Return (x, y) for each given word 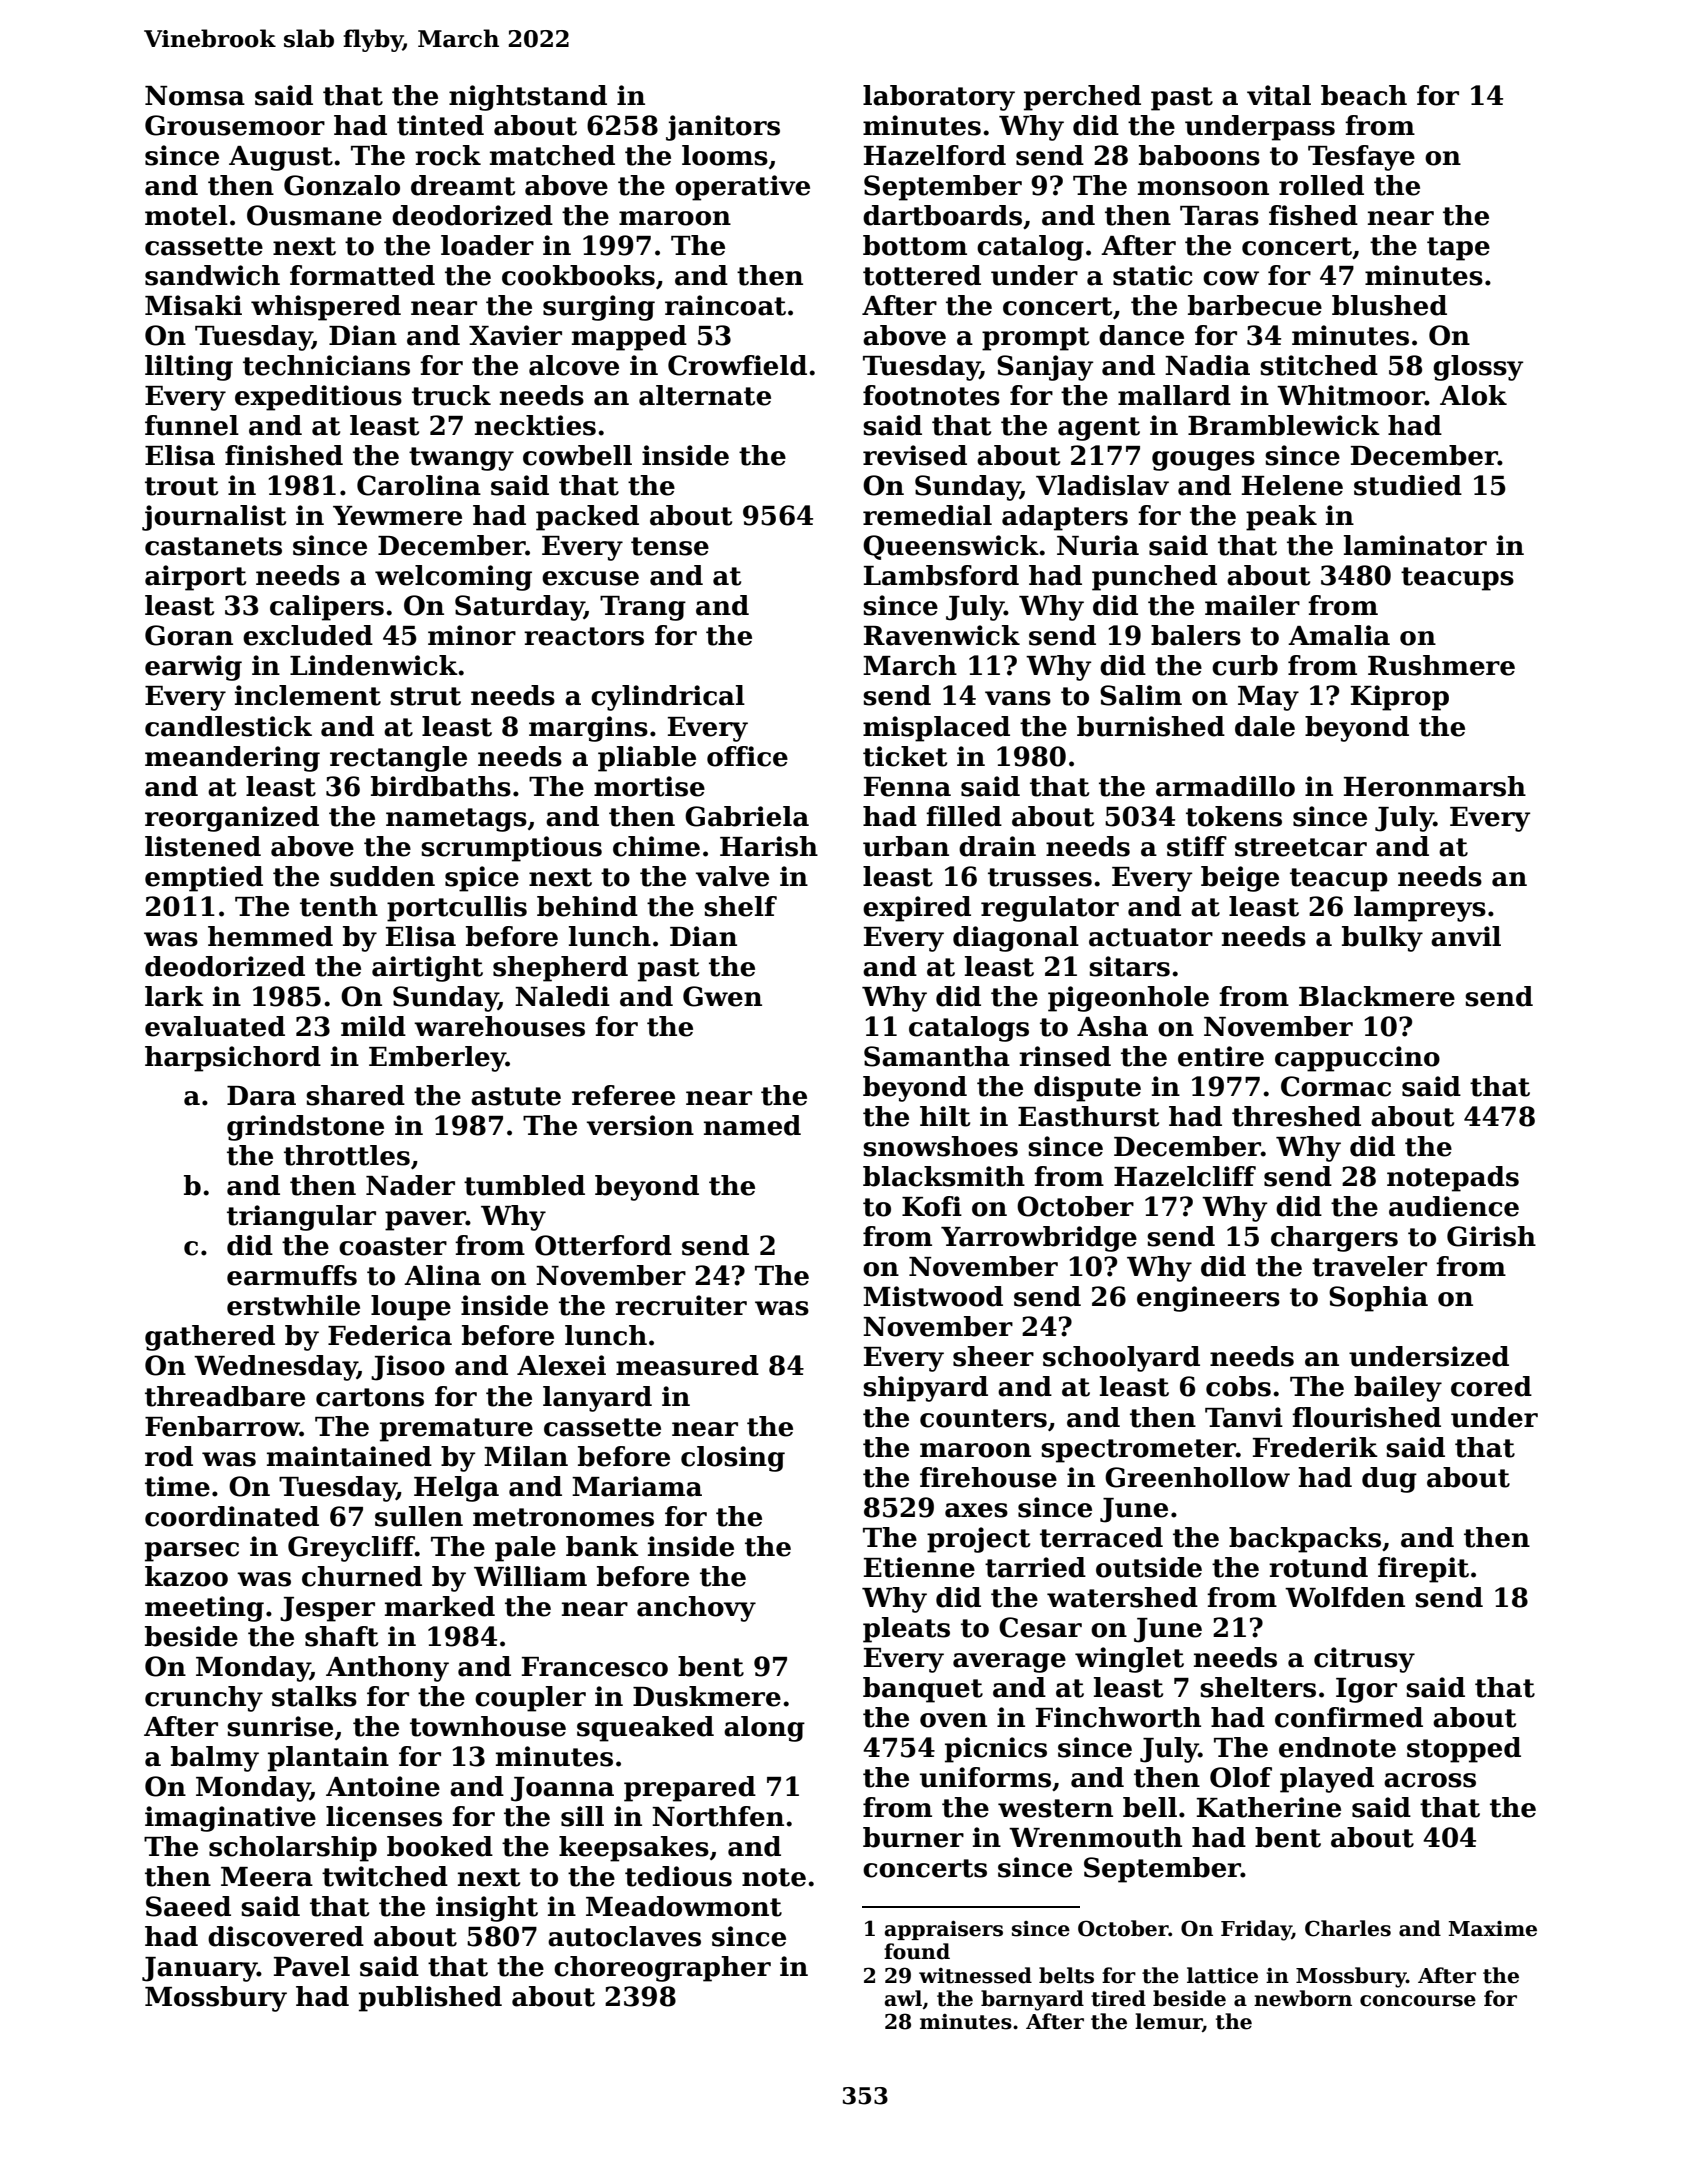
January (199, 1969)
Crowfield (737, 365)
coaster (393, 1246)
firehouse (988, 1477)
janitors (723, 128)
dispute (1087, 1089)
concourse (1418, 2001)
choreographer (662, 1969)
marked (440, 1606)
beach (1364, 95)
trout (181, 486)
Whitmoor (1351, 395)
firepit (1423, 1570)
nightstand (528, 98)
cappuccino (1357, 1059)
